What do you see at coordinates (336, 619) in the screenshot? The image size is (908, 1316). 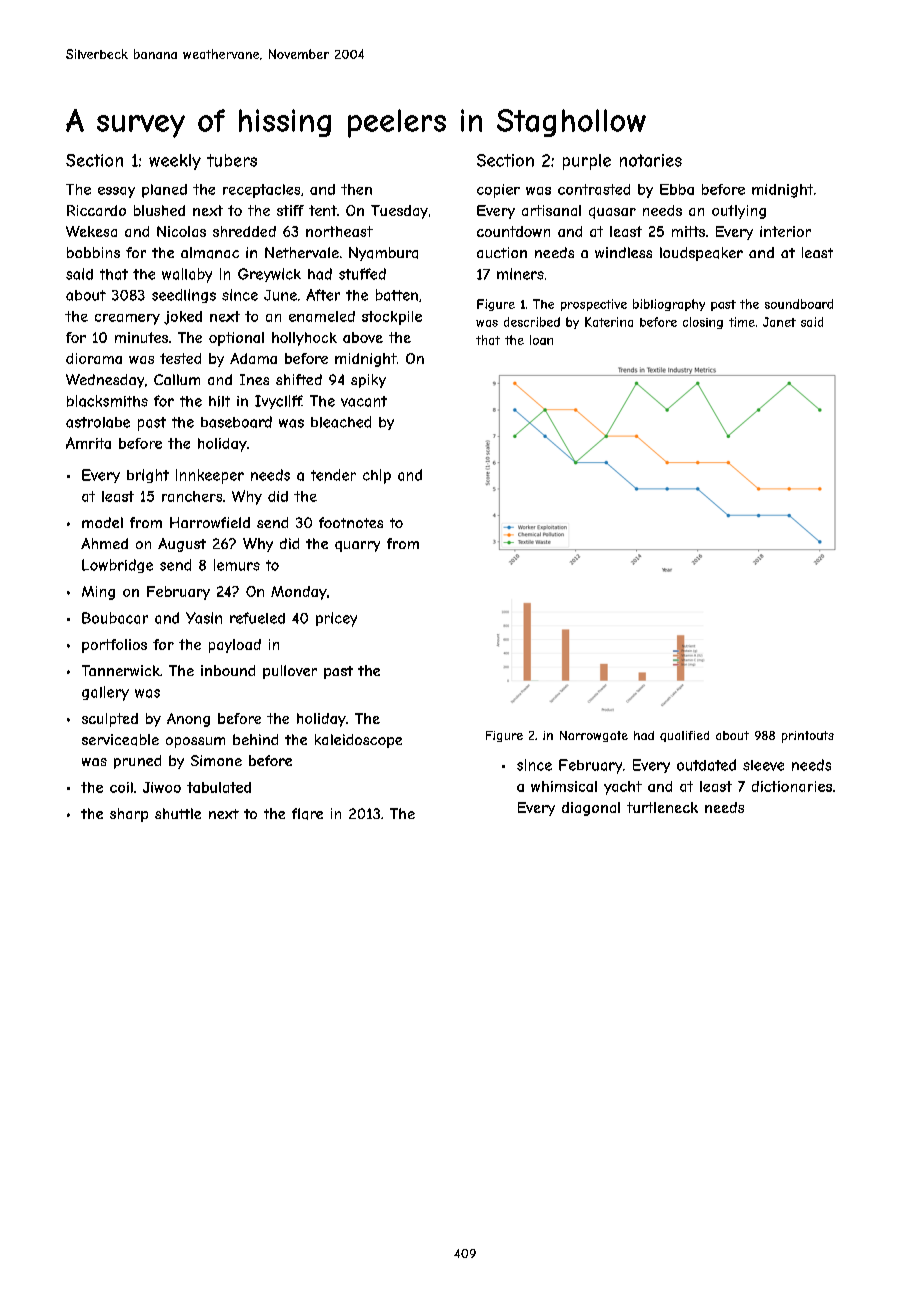 I see `pricey` at bounding box center [336, 619].
